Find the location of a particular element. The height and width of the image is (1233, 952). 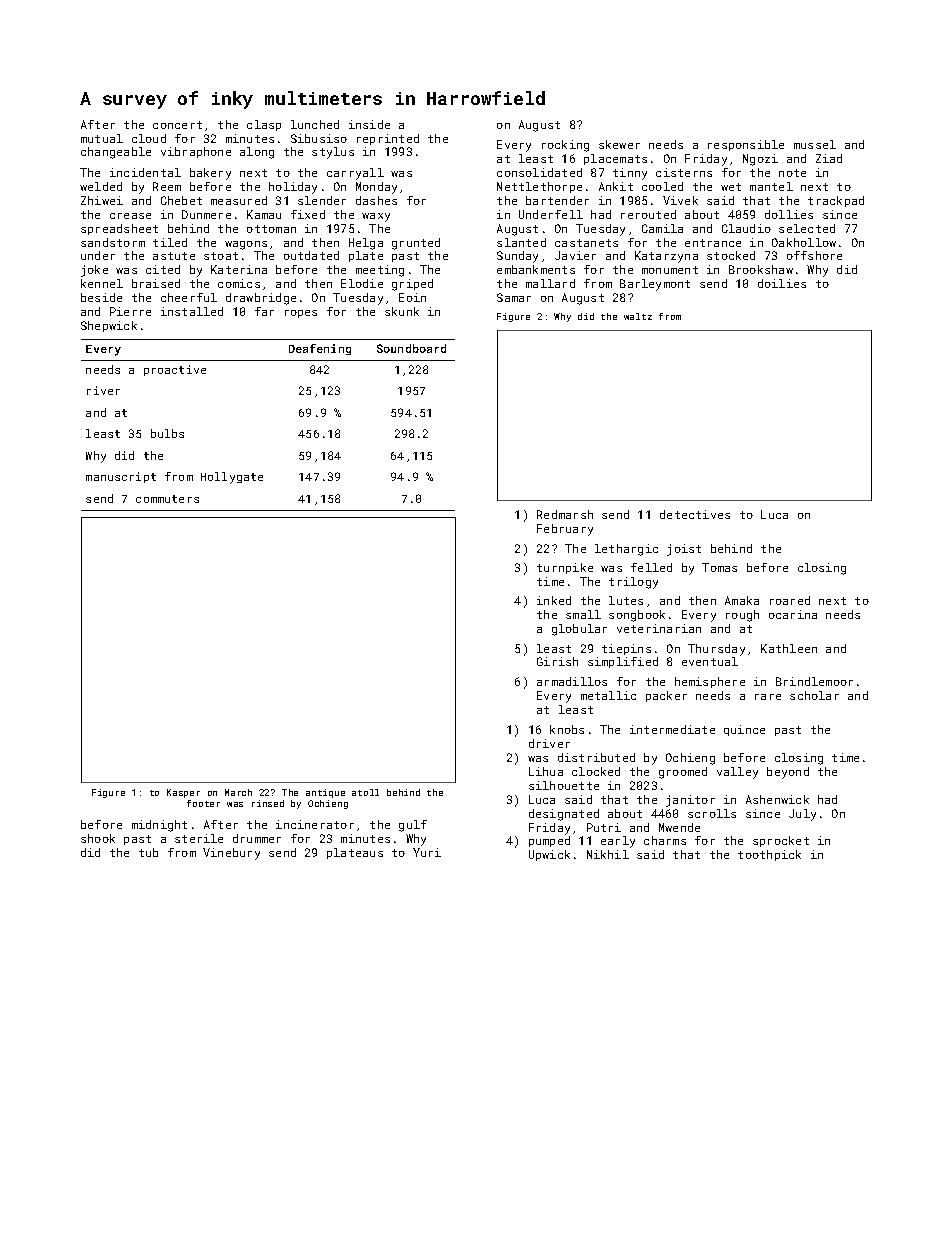

note is located at coordinates (792, 173).
